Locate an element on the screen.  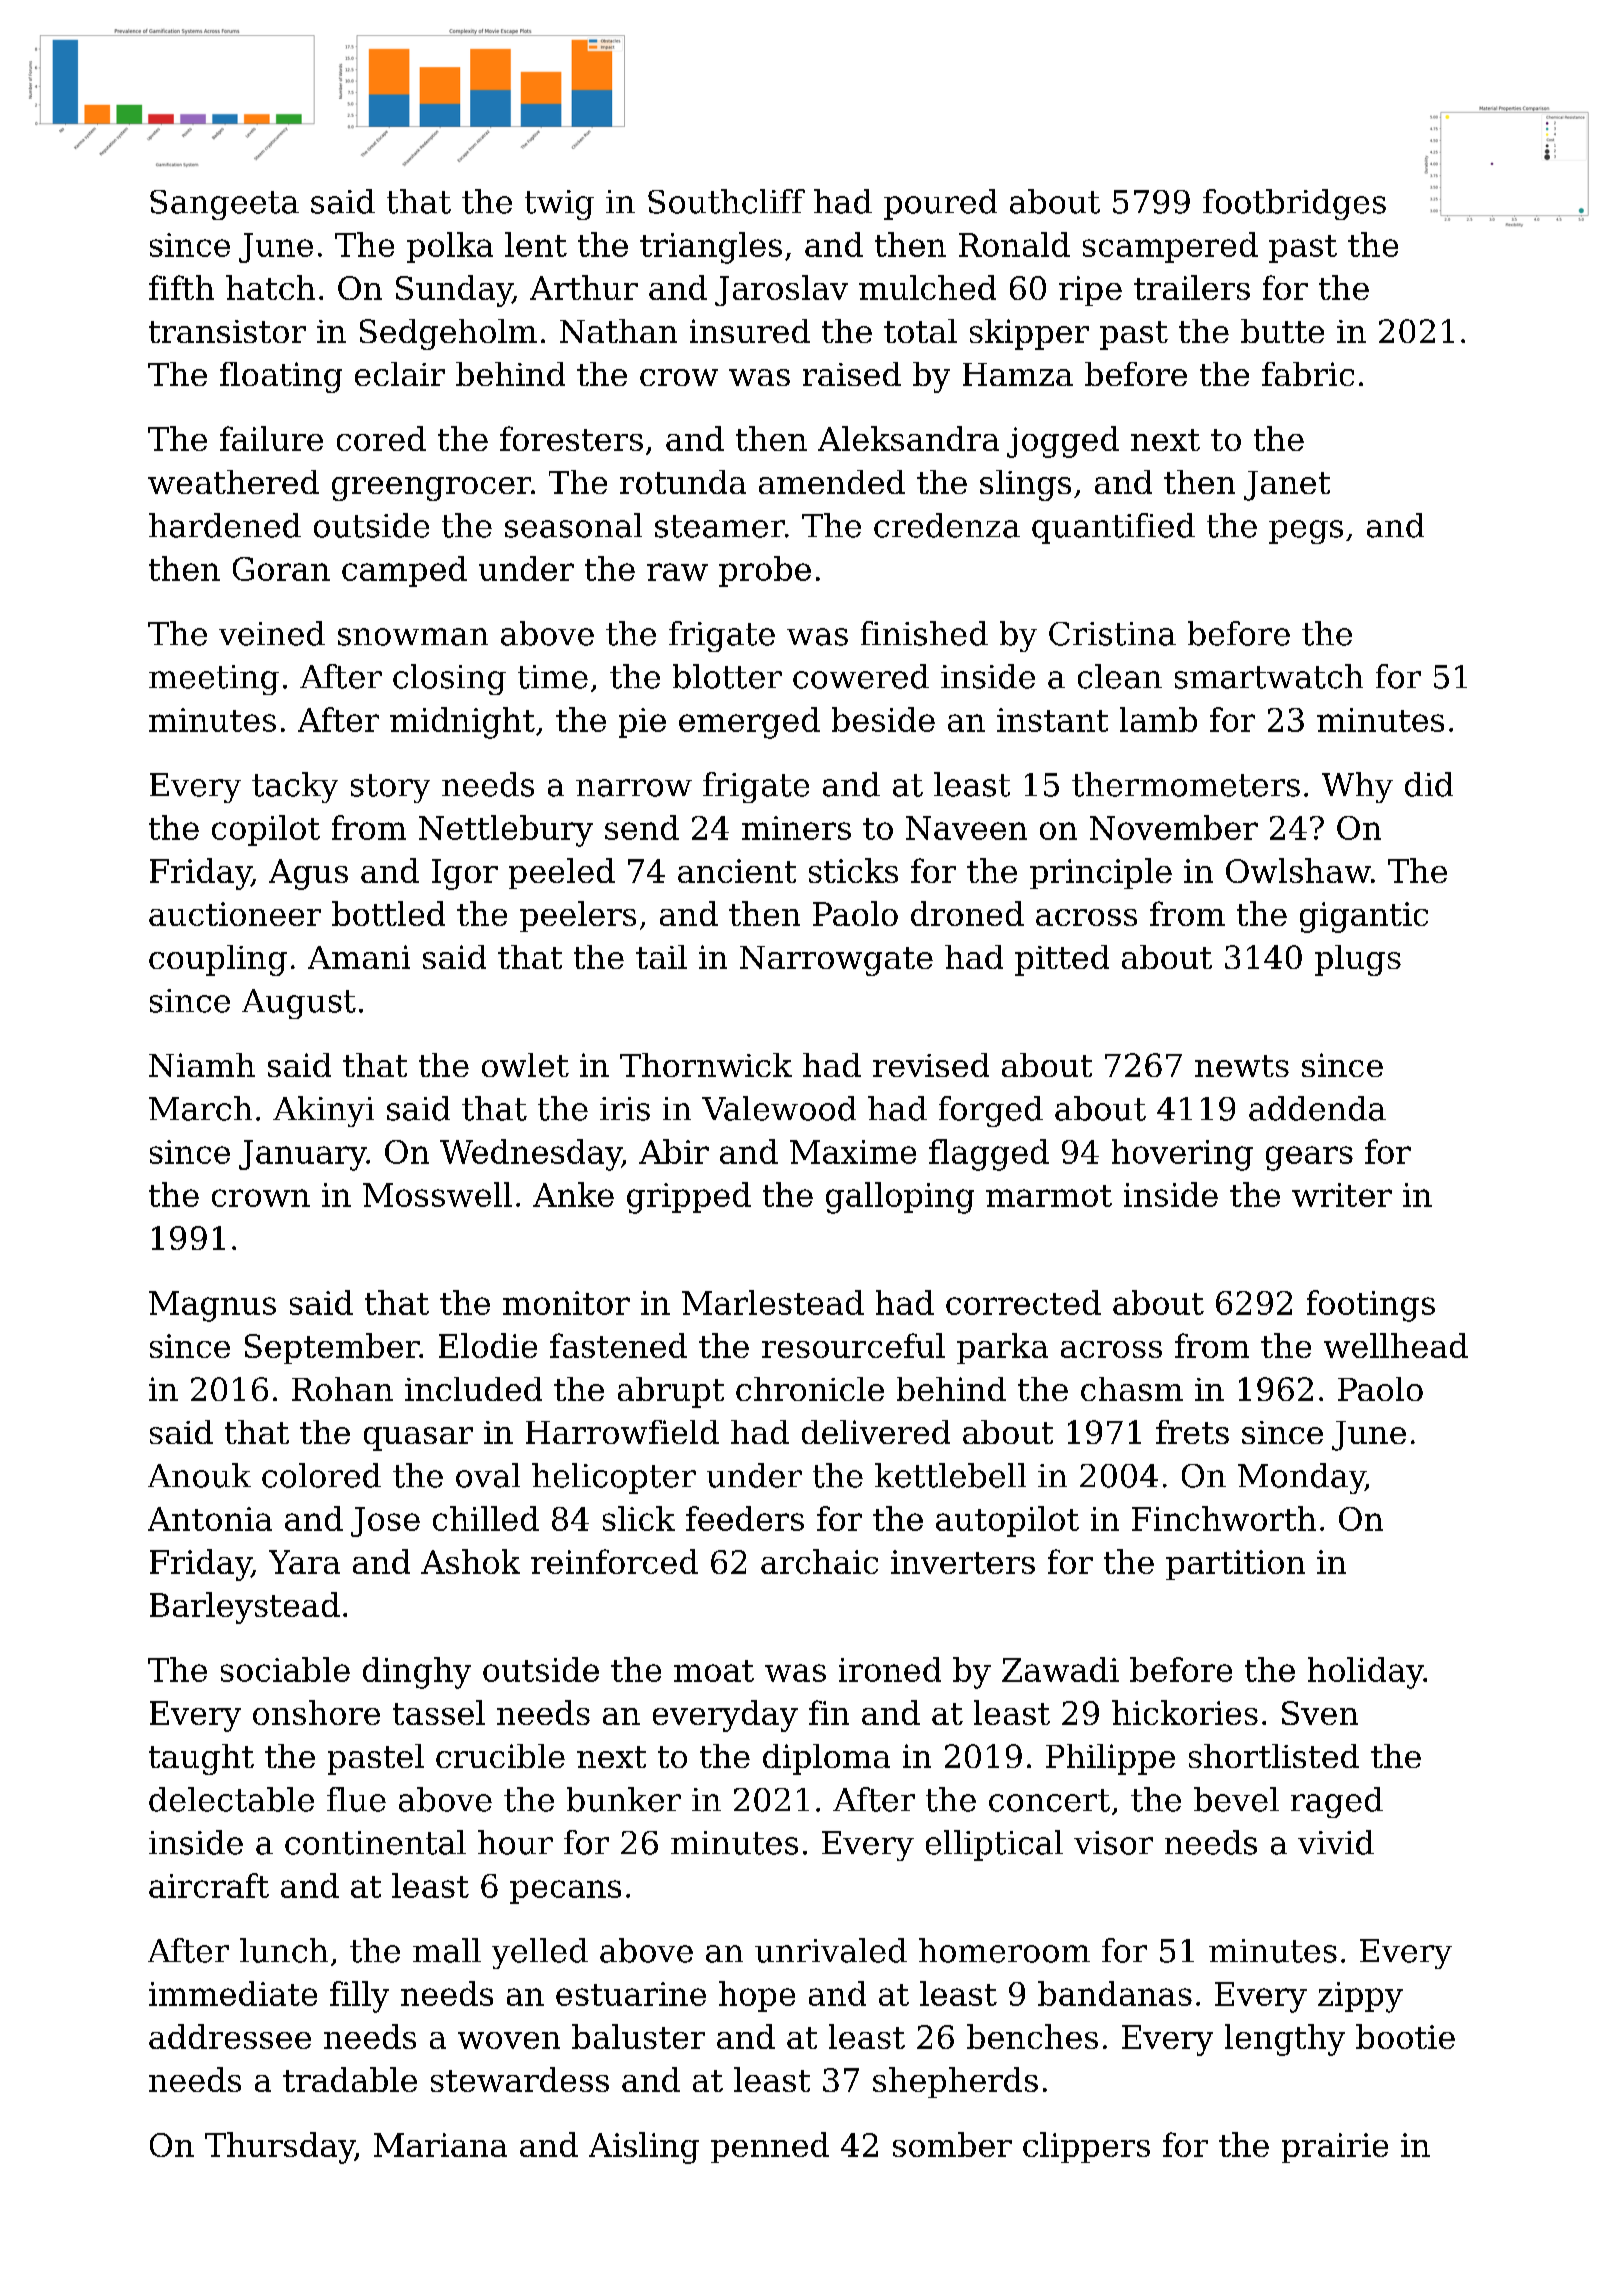
gripped is located at coordinates (689, 1198).
